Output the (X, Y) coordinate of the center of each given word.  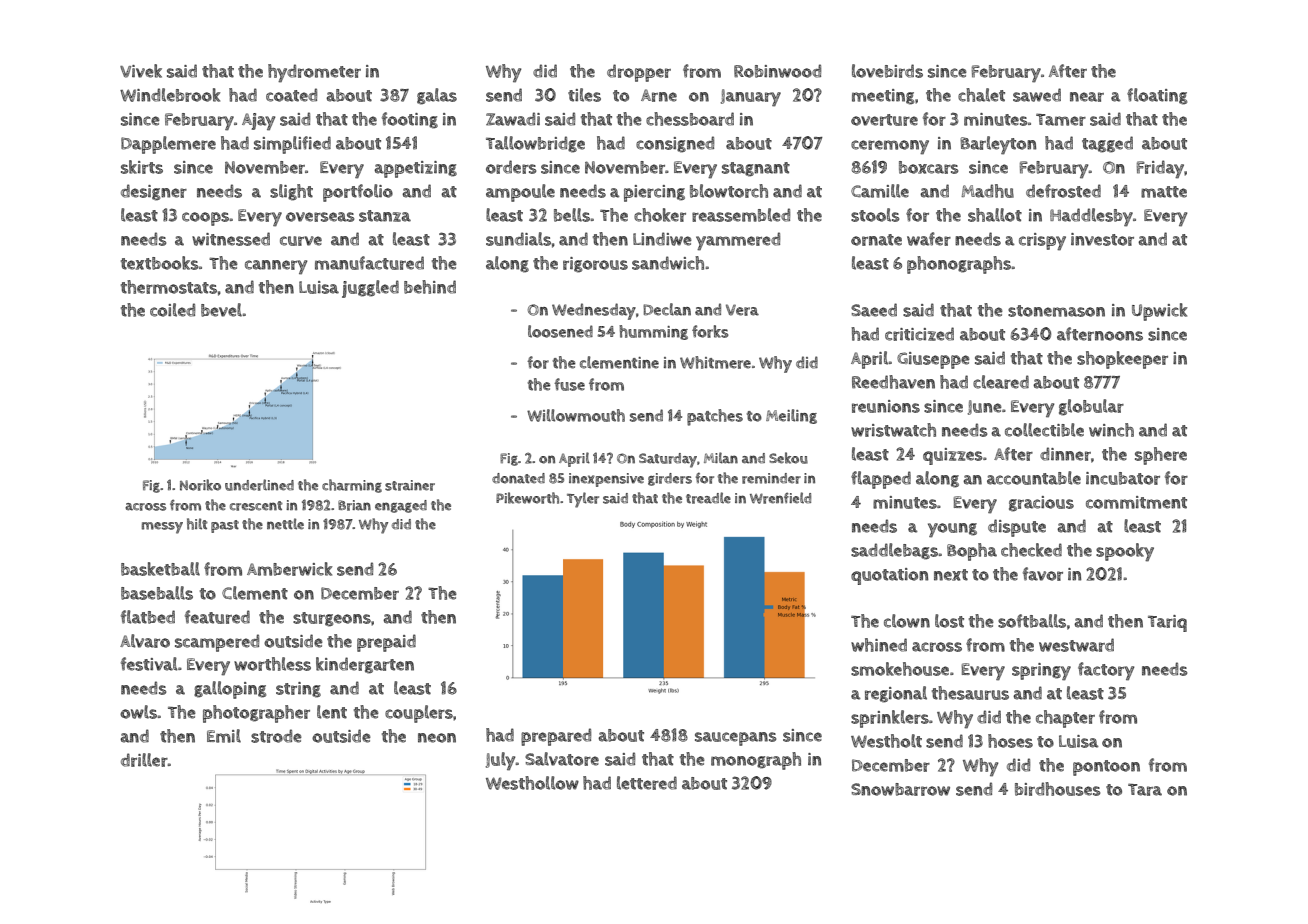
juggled (370, 289)
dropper (639, 73)
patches (715, 417)
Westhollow (532, 783)
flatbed (148, 617)
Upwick (1159, 312)
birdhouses (1057, 789)
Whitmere (715, 362)
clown (907, 621)
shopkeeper (1122, 360)
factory (1106, 671)
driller (144, 760)
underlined (259, 485)
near (1087, 97)
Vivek (141, 71)
